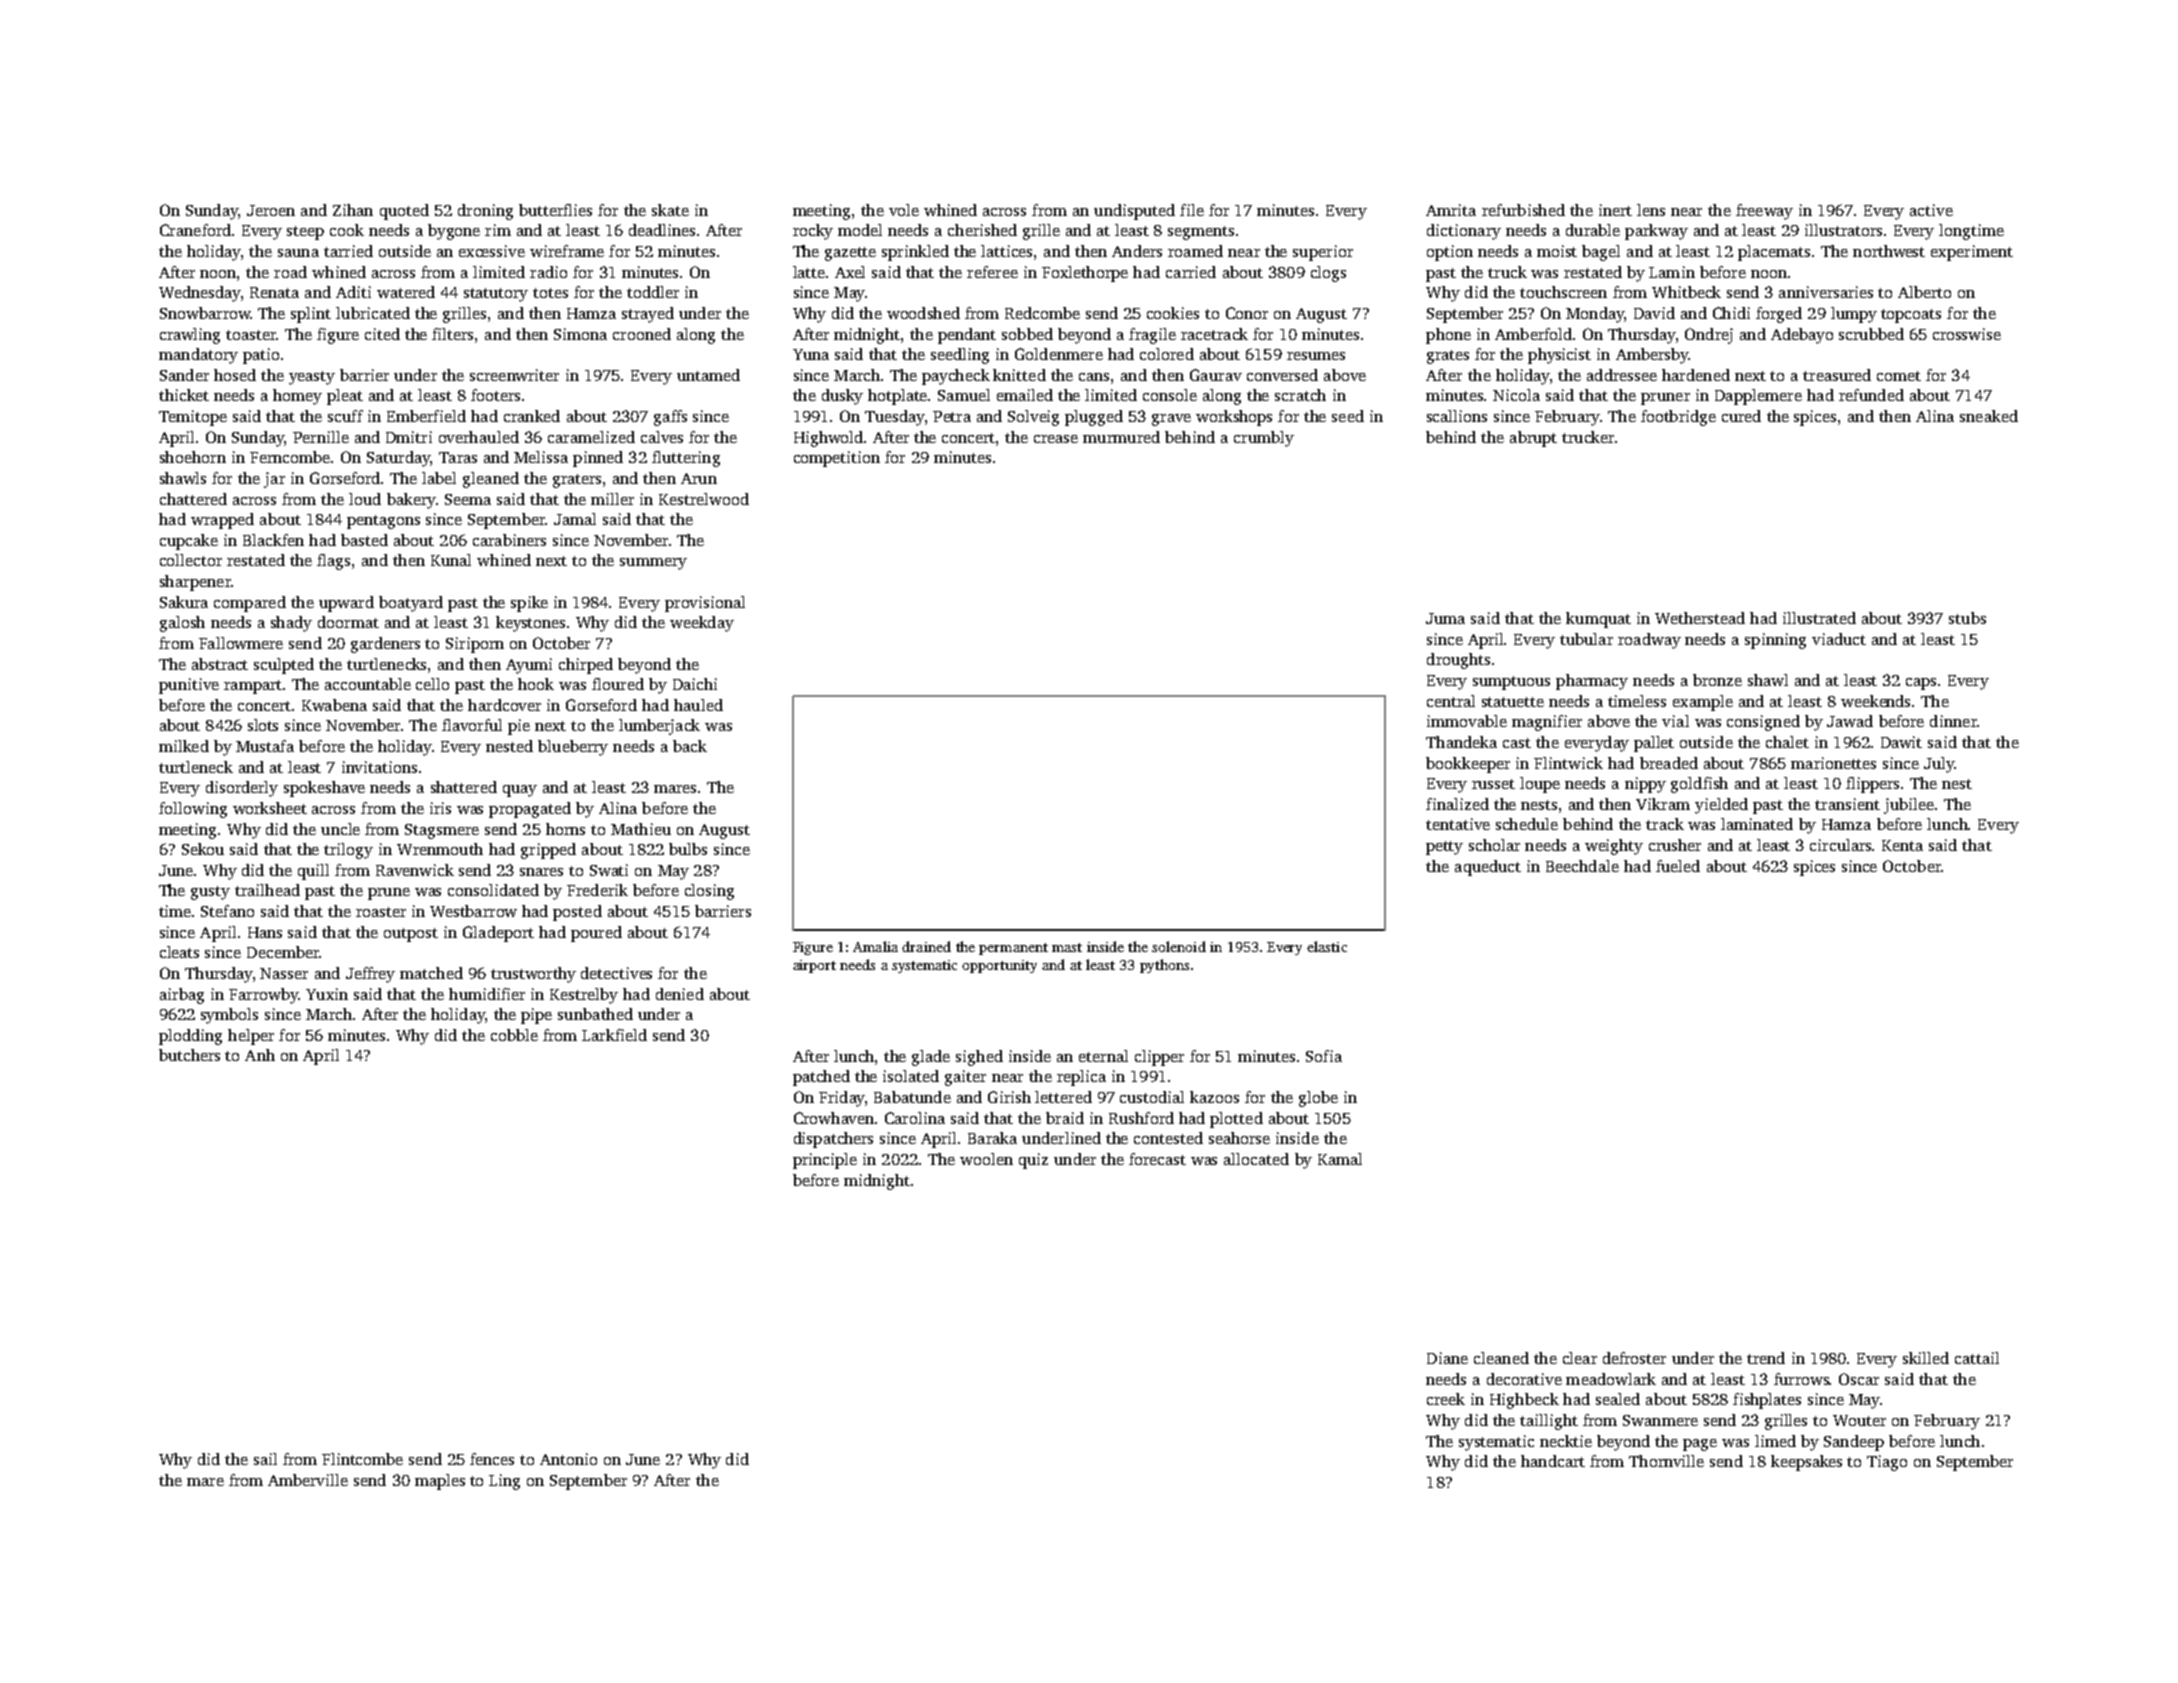 This document has height=1683, width=2178. I want to click on bronze, so click(1717, 680).
